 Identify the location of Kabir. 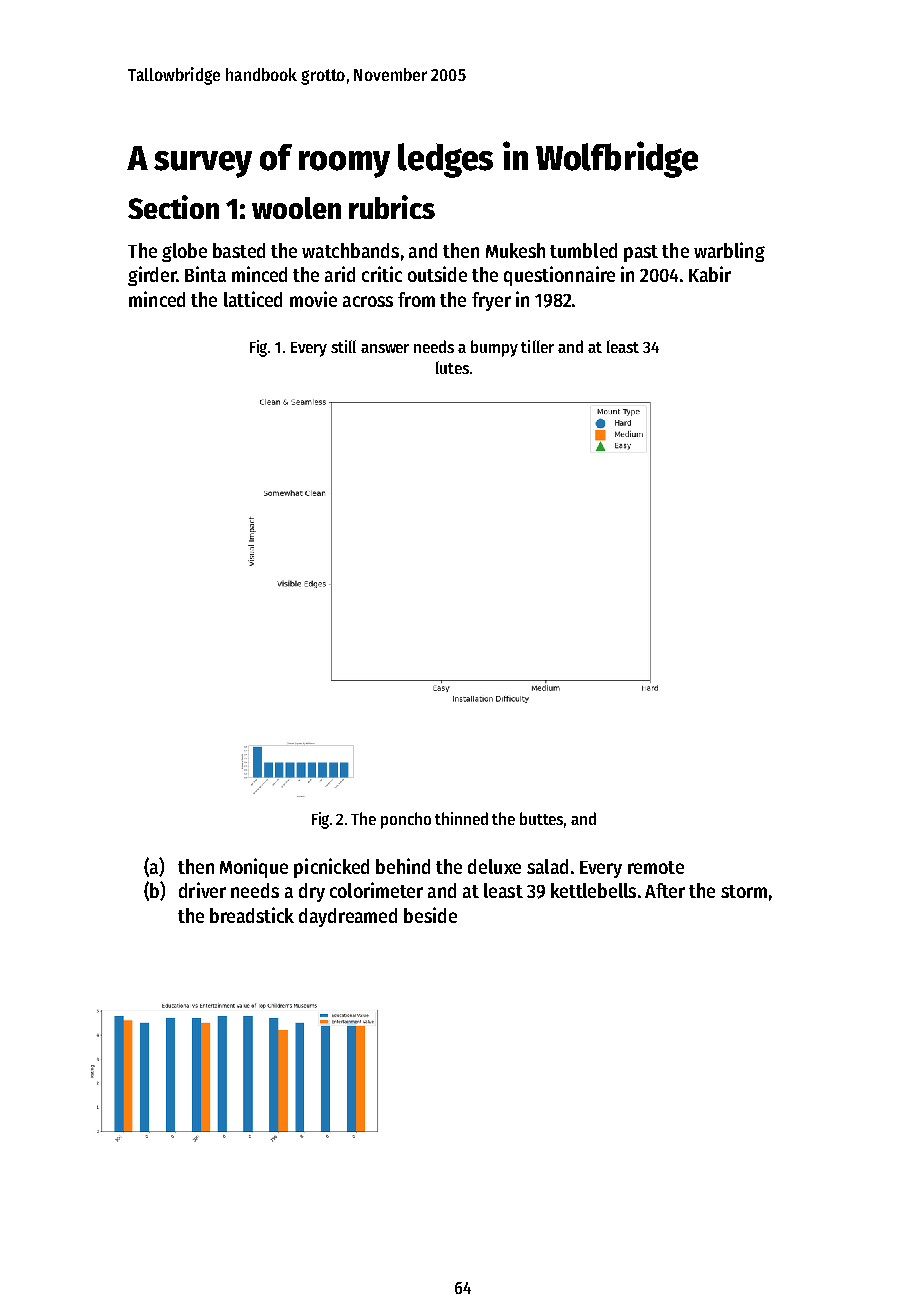
(710, 274).
